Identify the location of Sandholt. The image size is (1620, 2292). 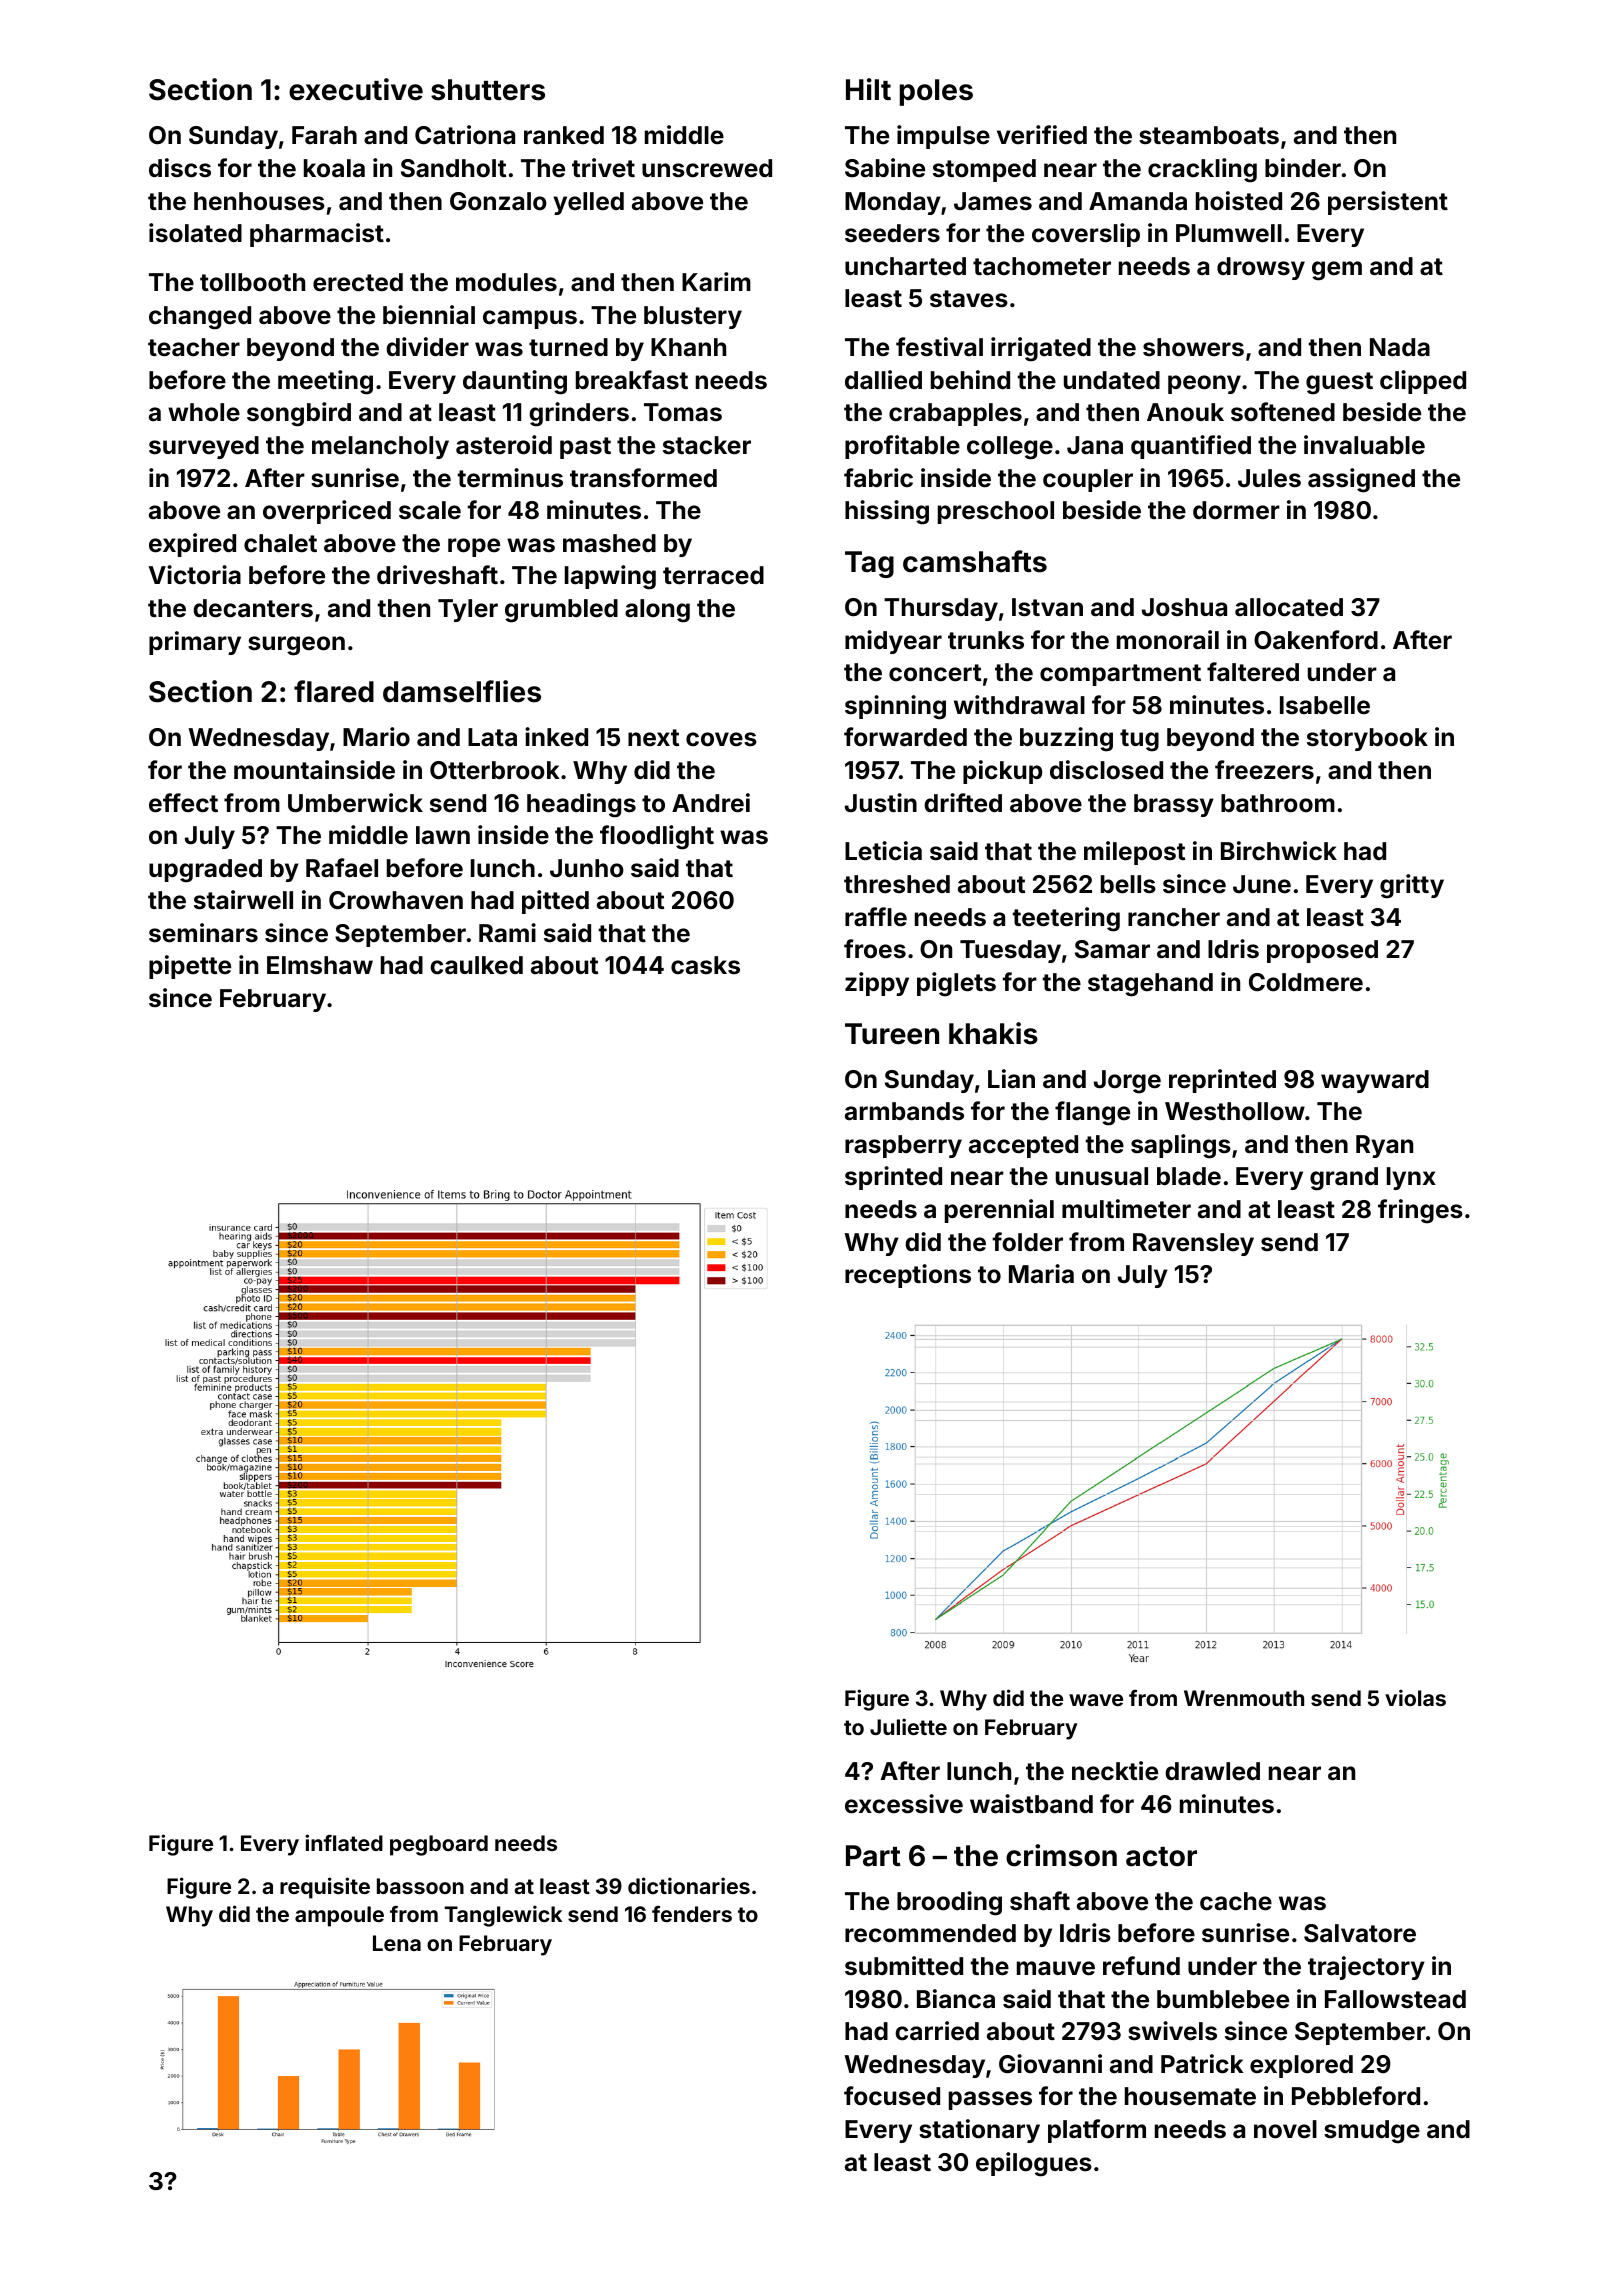
(453, 168).
